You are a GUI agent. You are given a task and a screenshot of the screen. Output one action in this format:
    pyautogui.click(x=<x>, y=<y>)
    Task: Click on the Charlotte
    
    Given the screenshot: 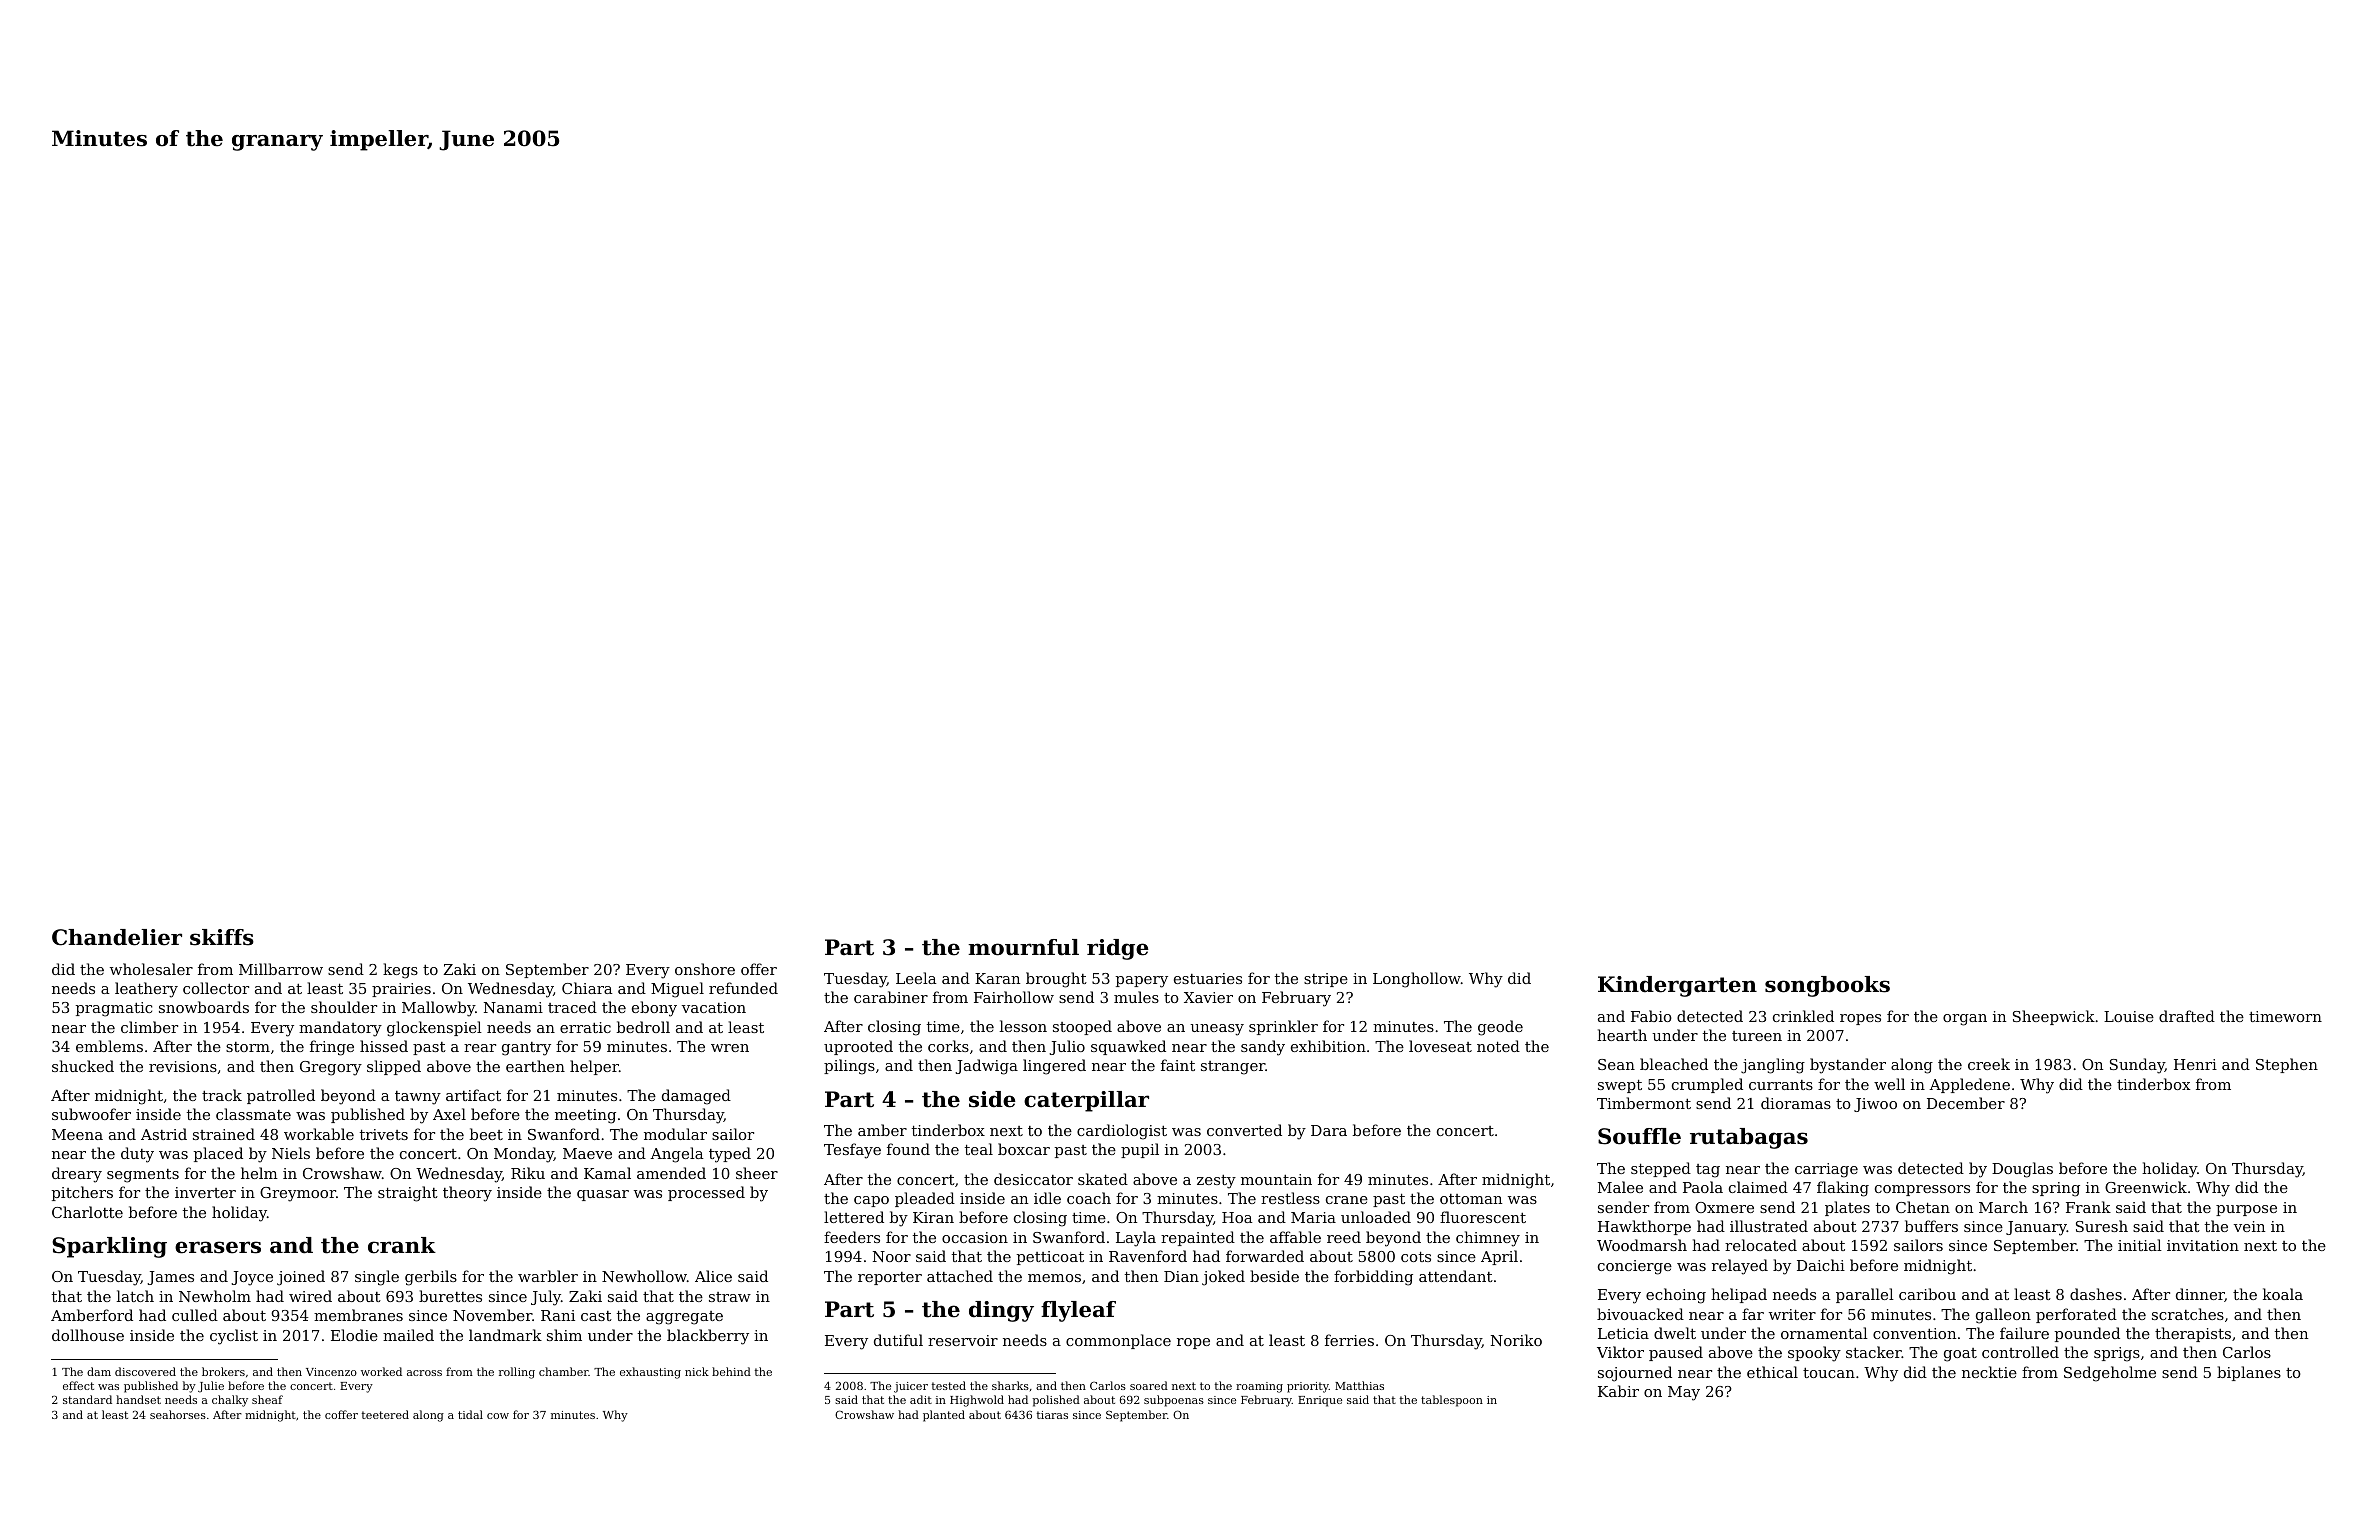 What is the action you would take?
    pyautogui.click(x=87, y=1212)
